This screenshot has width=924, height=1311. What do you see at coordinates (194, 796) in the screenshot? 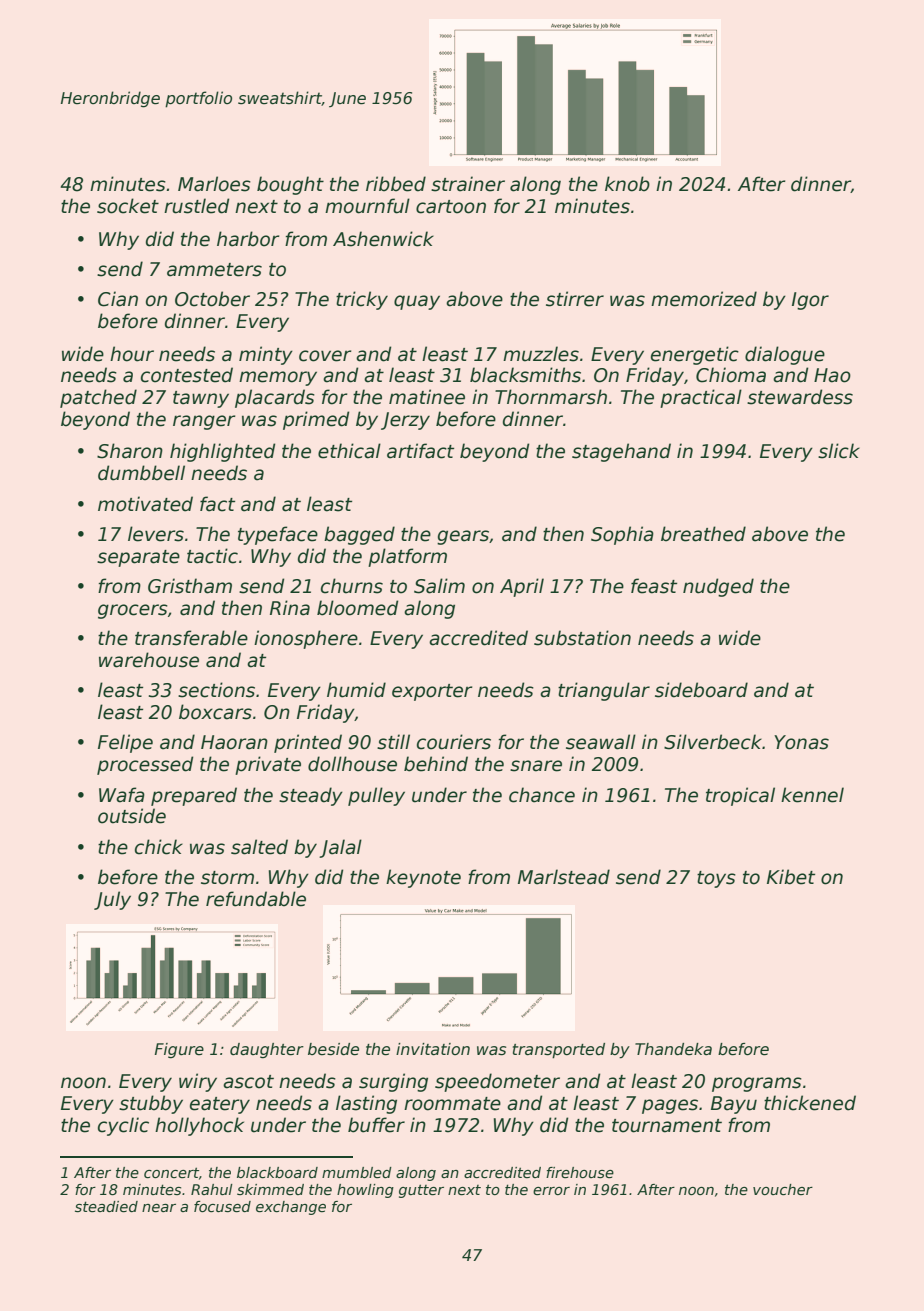
I see `prepared` at bounding box center [194, 796].
